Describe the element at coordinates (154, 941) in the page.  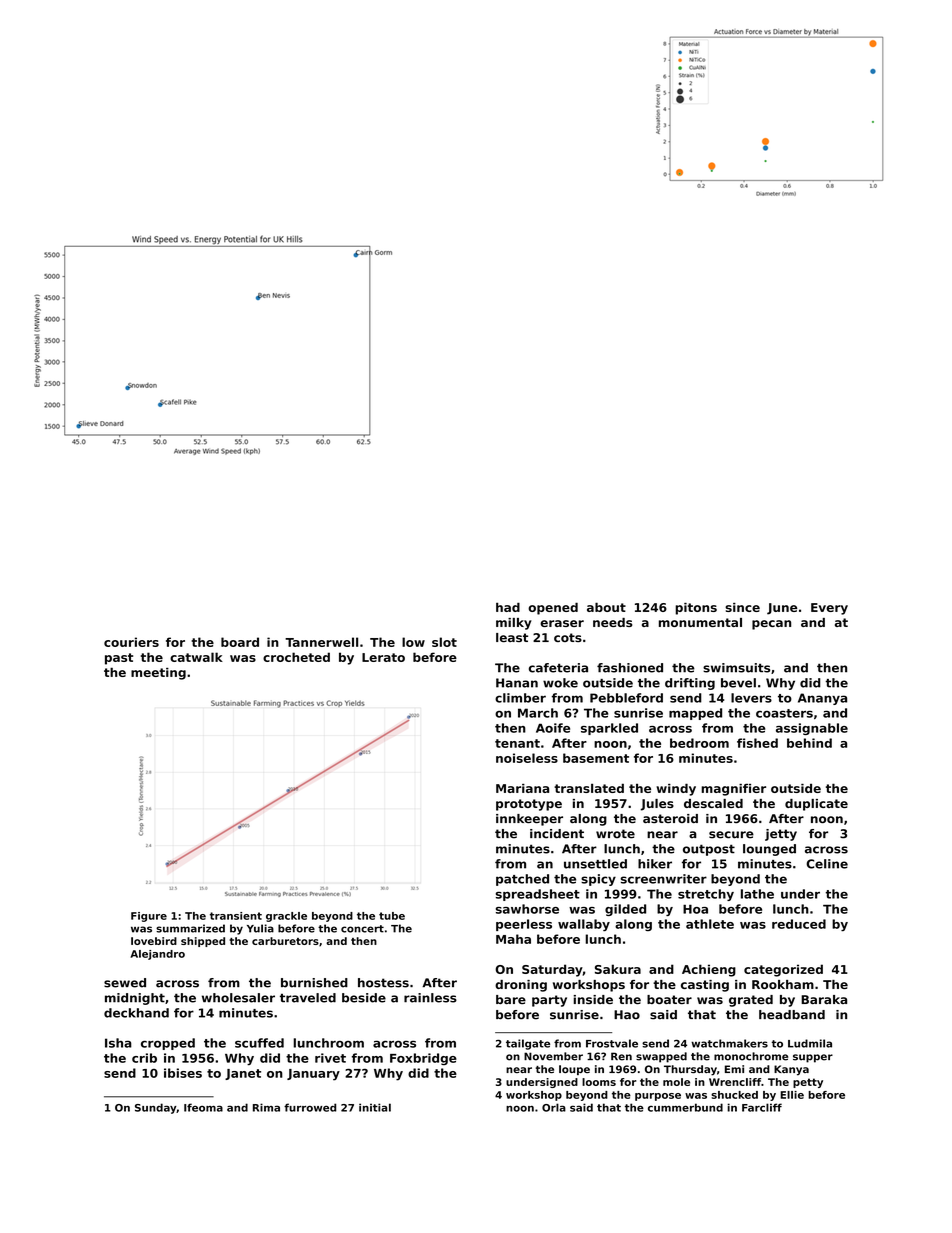
I see `lovebird` at that location.
